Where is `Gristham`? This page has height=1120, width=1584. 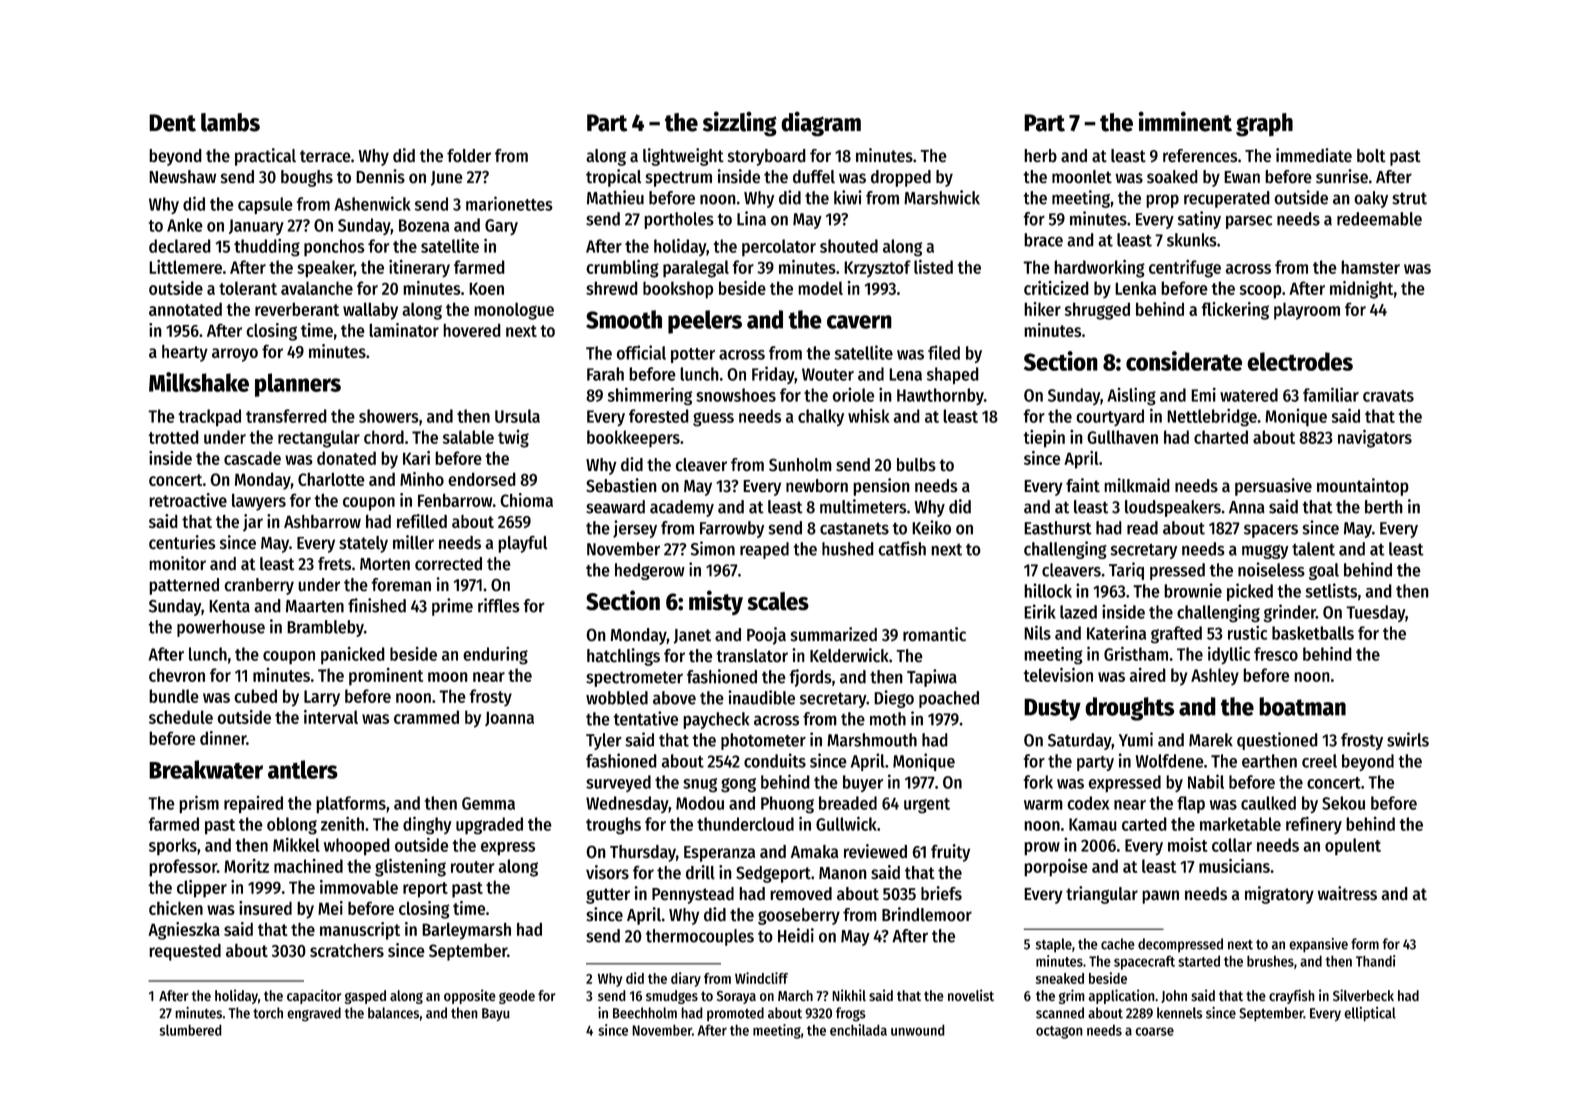 Gristham is located at coordinates (1136, 653).
